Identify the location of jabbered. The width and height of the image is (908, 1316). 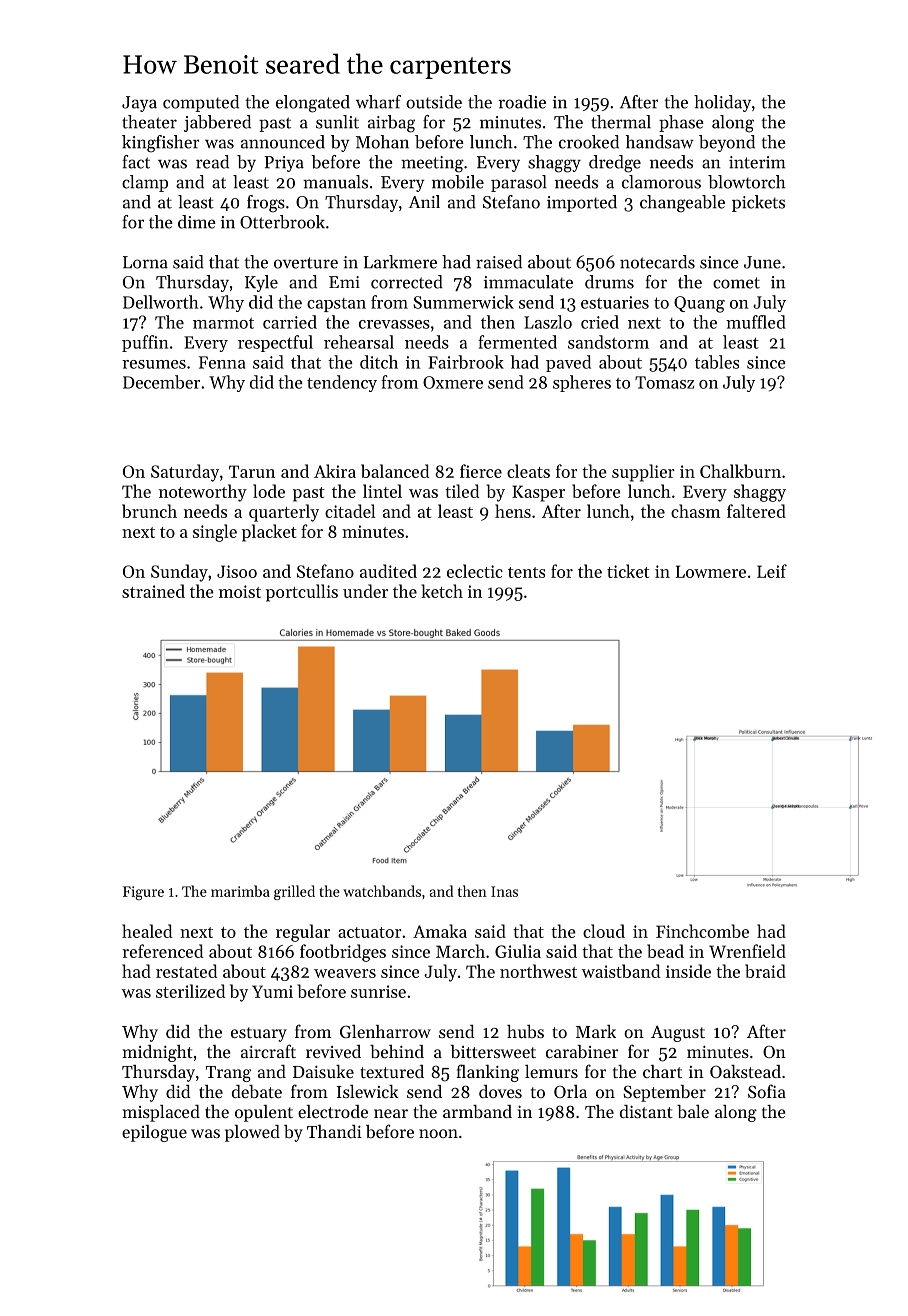
(217, 123).
